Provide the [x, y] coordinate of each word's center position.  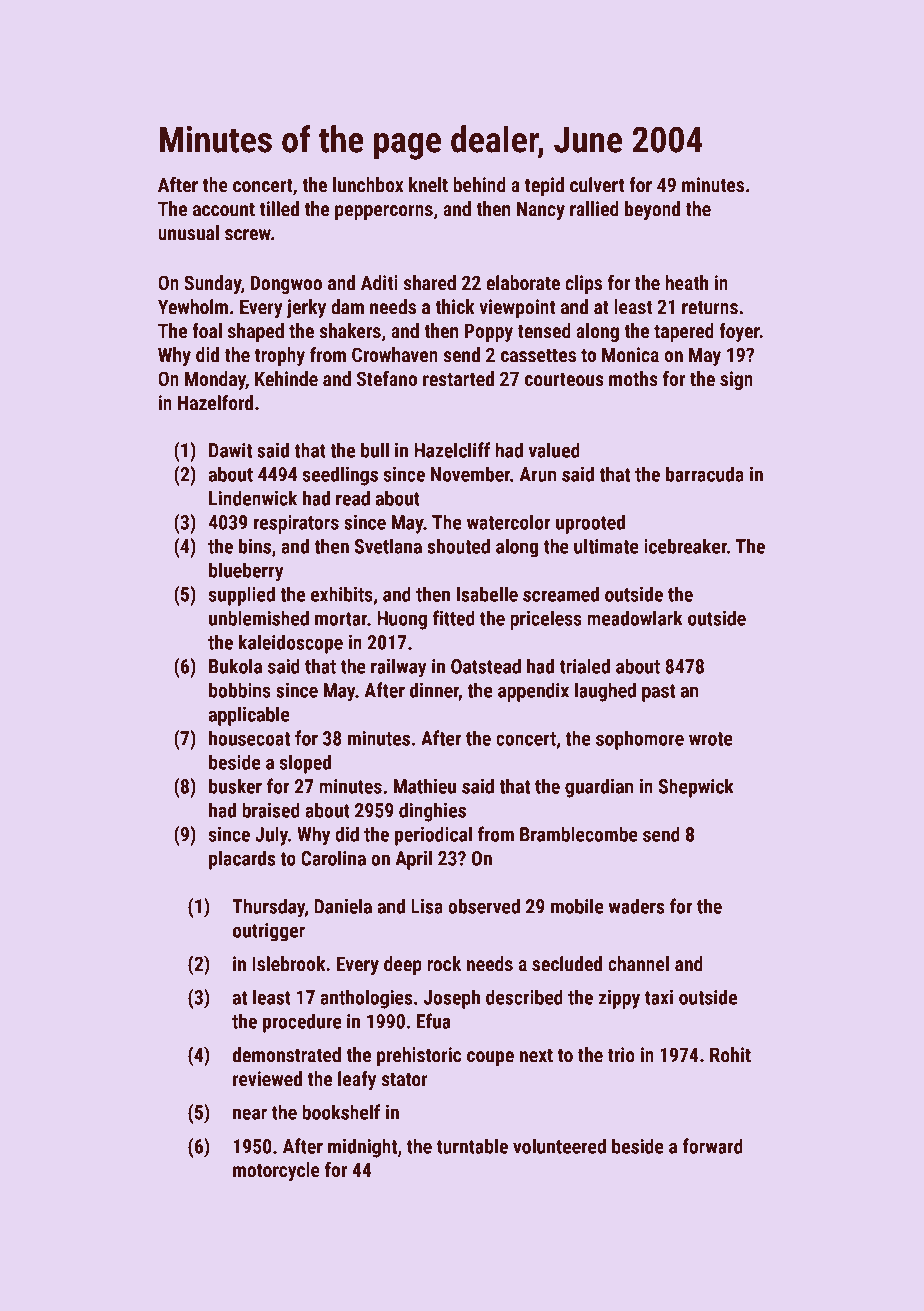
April [413, 860]
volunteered [559, 1146]
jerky [306, 308]
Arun [538, 474]
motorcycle [276, 1171]
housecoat [249, 738]
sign [736, 380]
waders [637, 906]
